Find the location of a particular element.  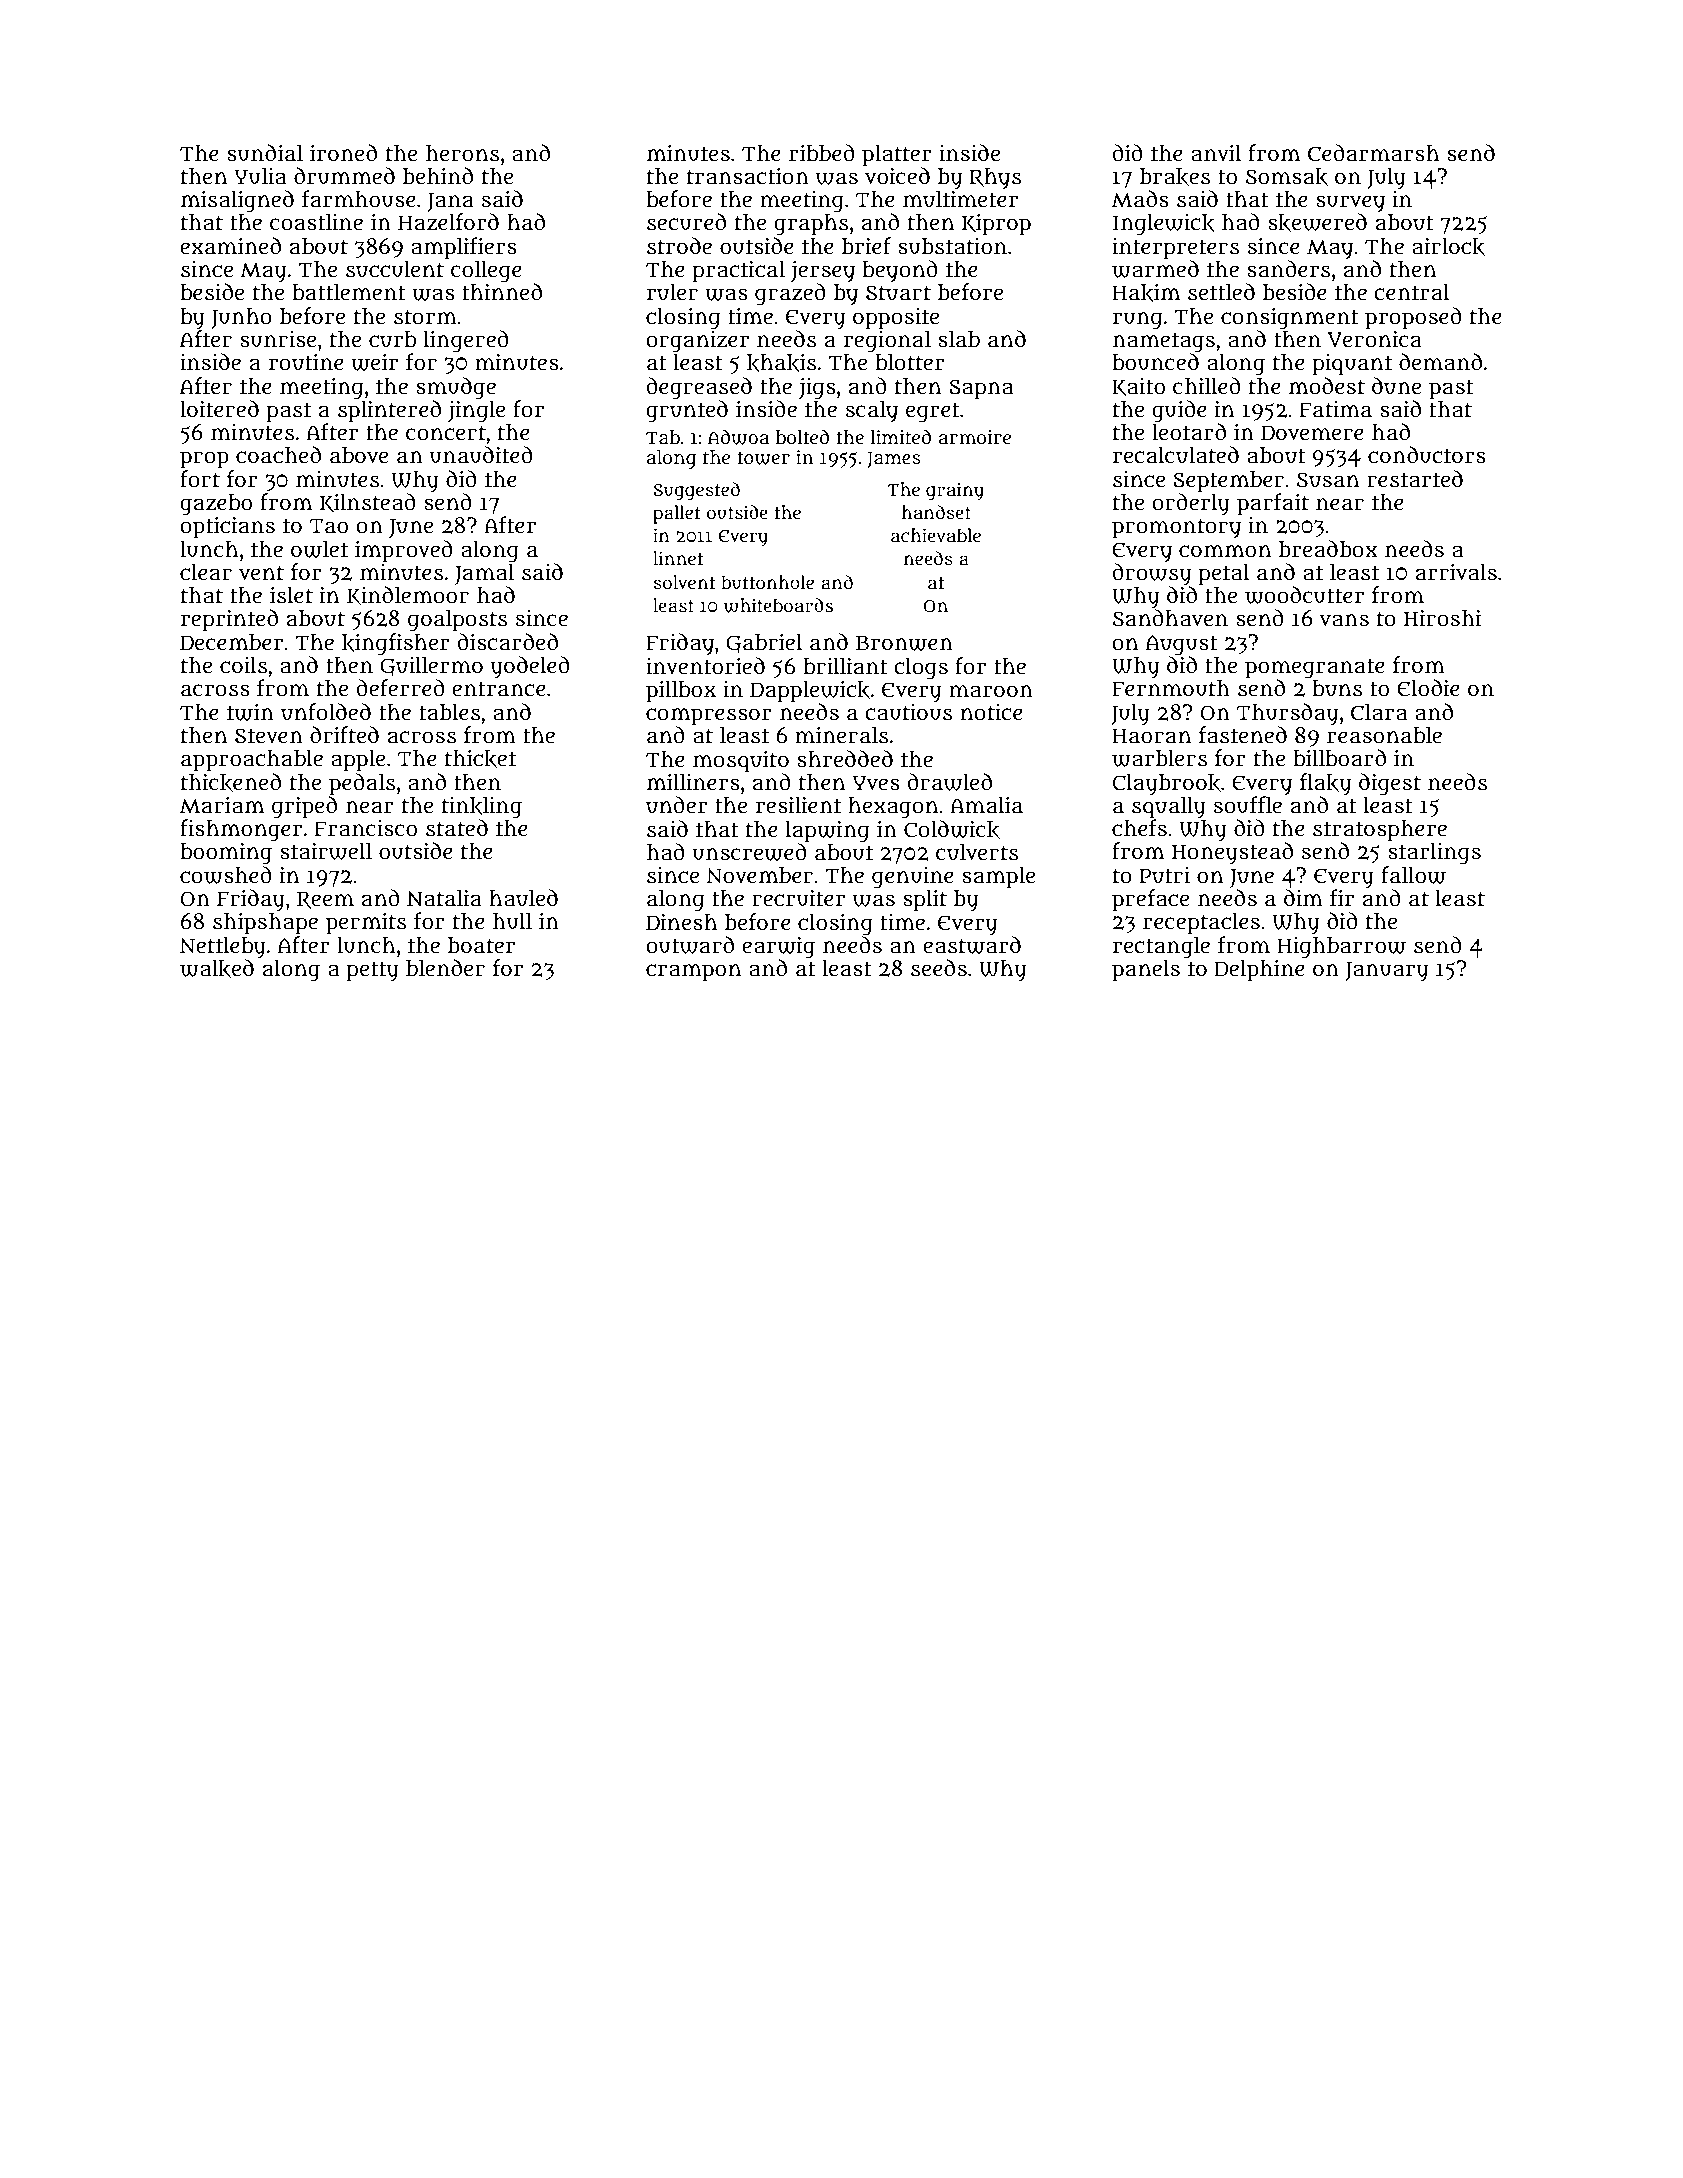

secured is located at coordinates (686, 222).
